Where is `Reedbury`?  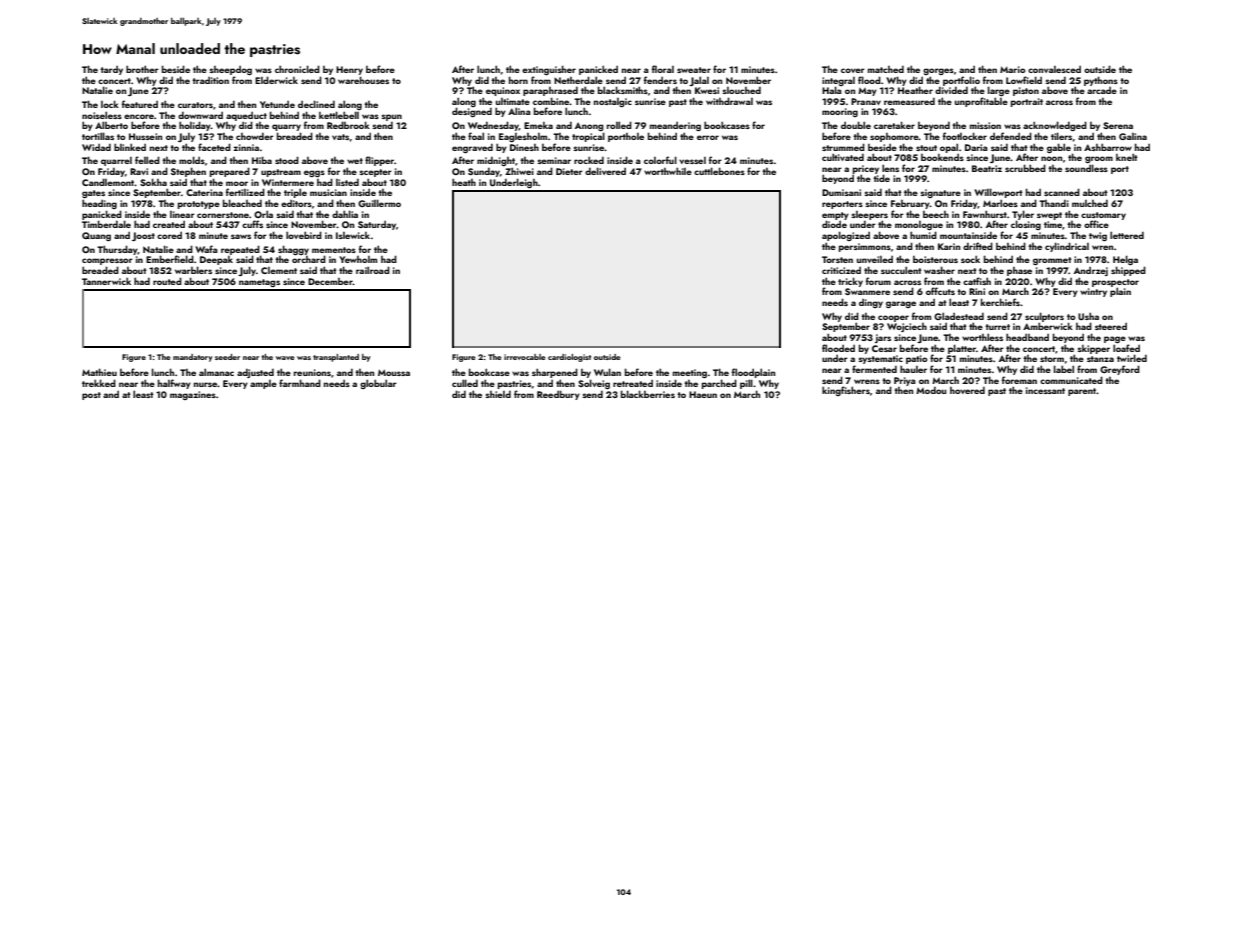
Reedbury is located at coordinates (558, 395).
